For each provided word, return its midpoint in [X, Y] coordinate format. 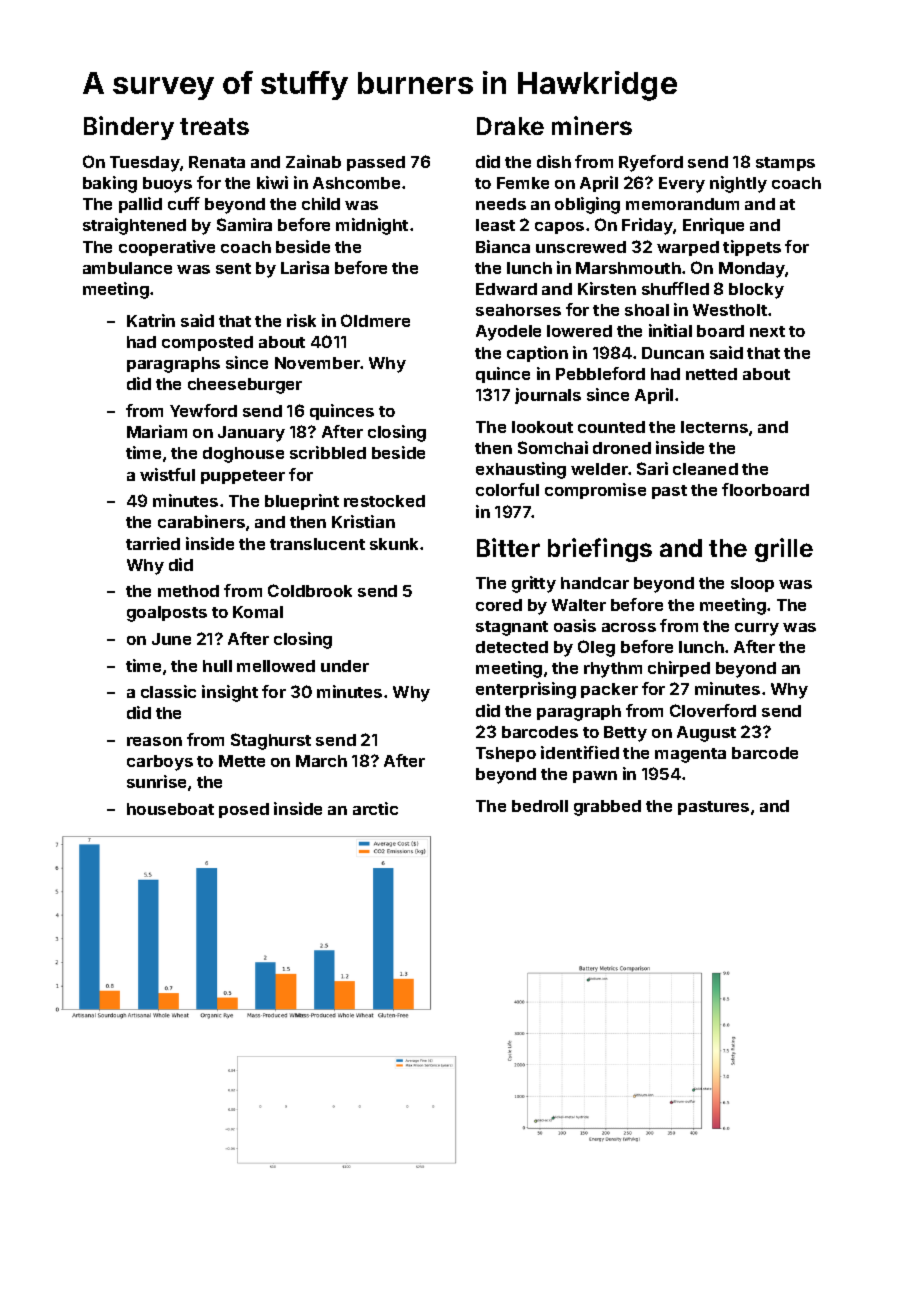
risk [301, 320]
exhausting [521, 470]
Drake [510, 126]
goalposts [167, 614]
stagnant [512, 628]
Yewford [203, 410]
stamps [785, 164]
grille [784, 550]
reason [154, 741]
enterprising [526, 690]
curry [757, 629]
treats [214, 126]
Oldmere [375, 320]
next [767, 331]
